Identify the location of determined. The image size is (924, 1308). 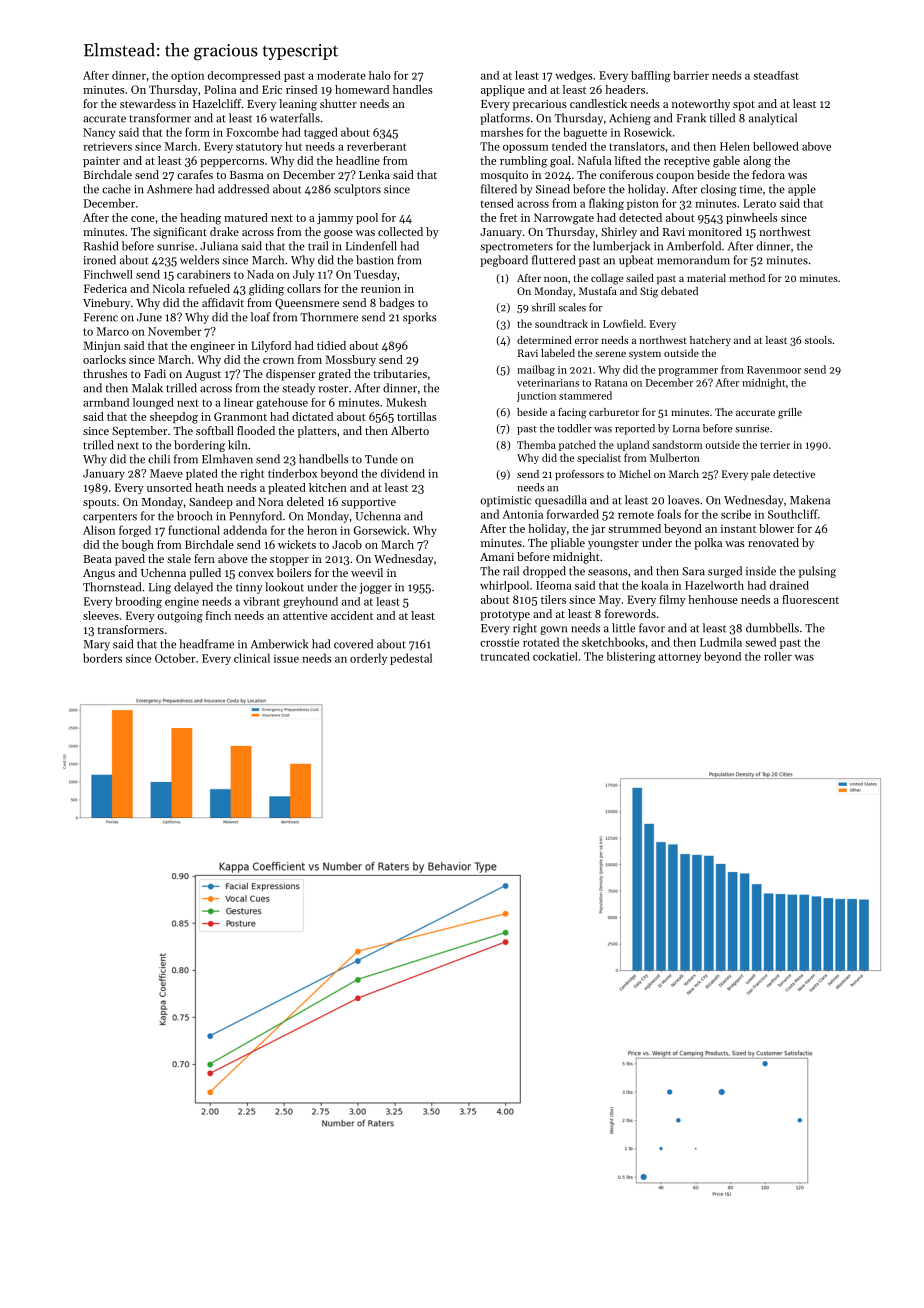
(544, 340).
